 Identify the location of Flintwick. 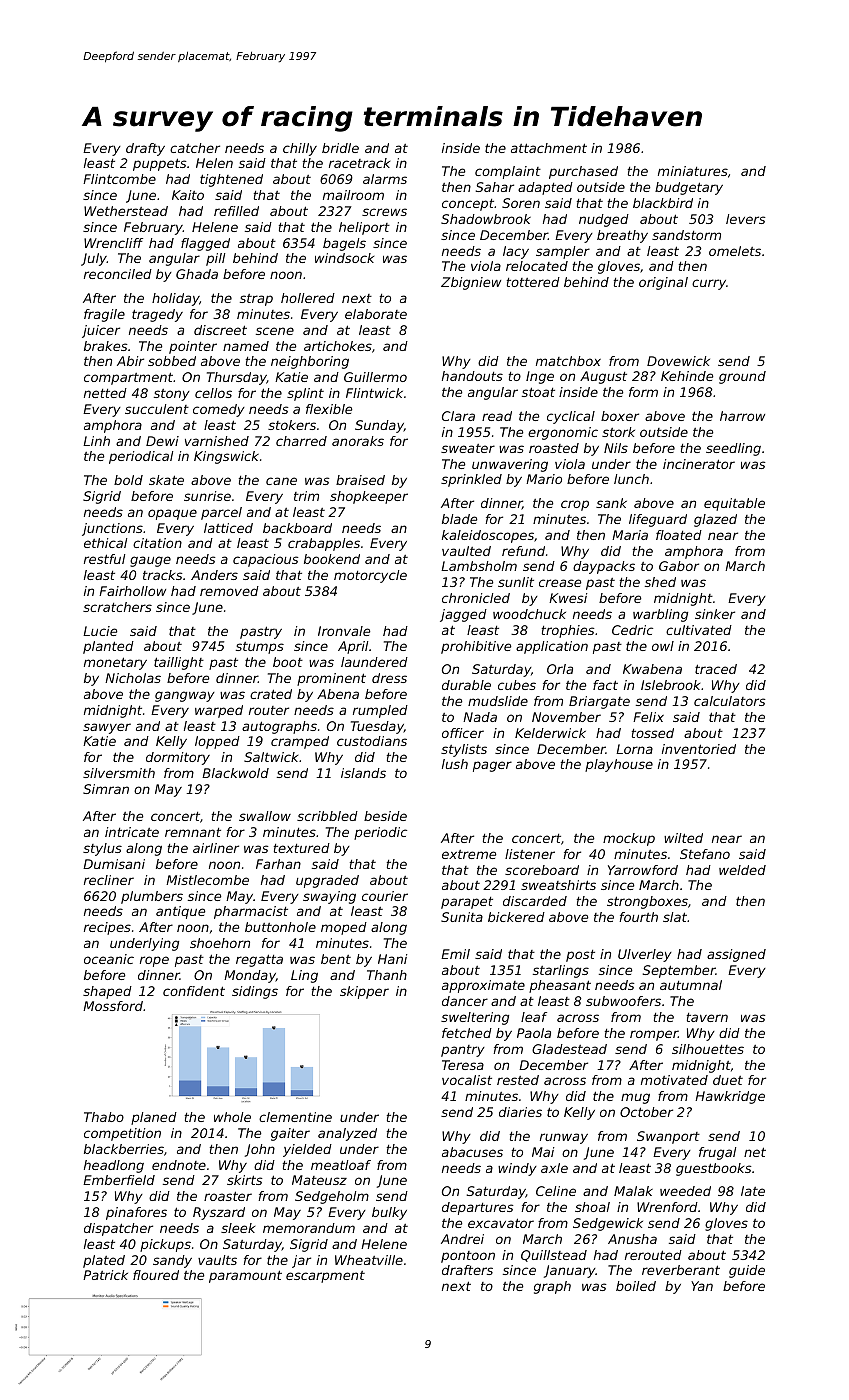
(374, 393).
